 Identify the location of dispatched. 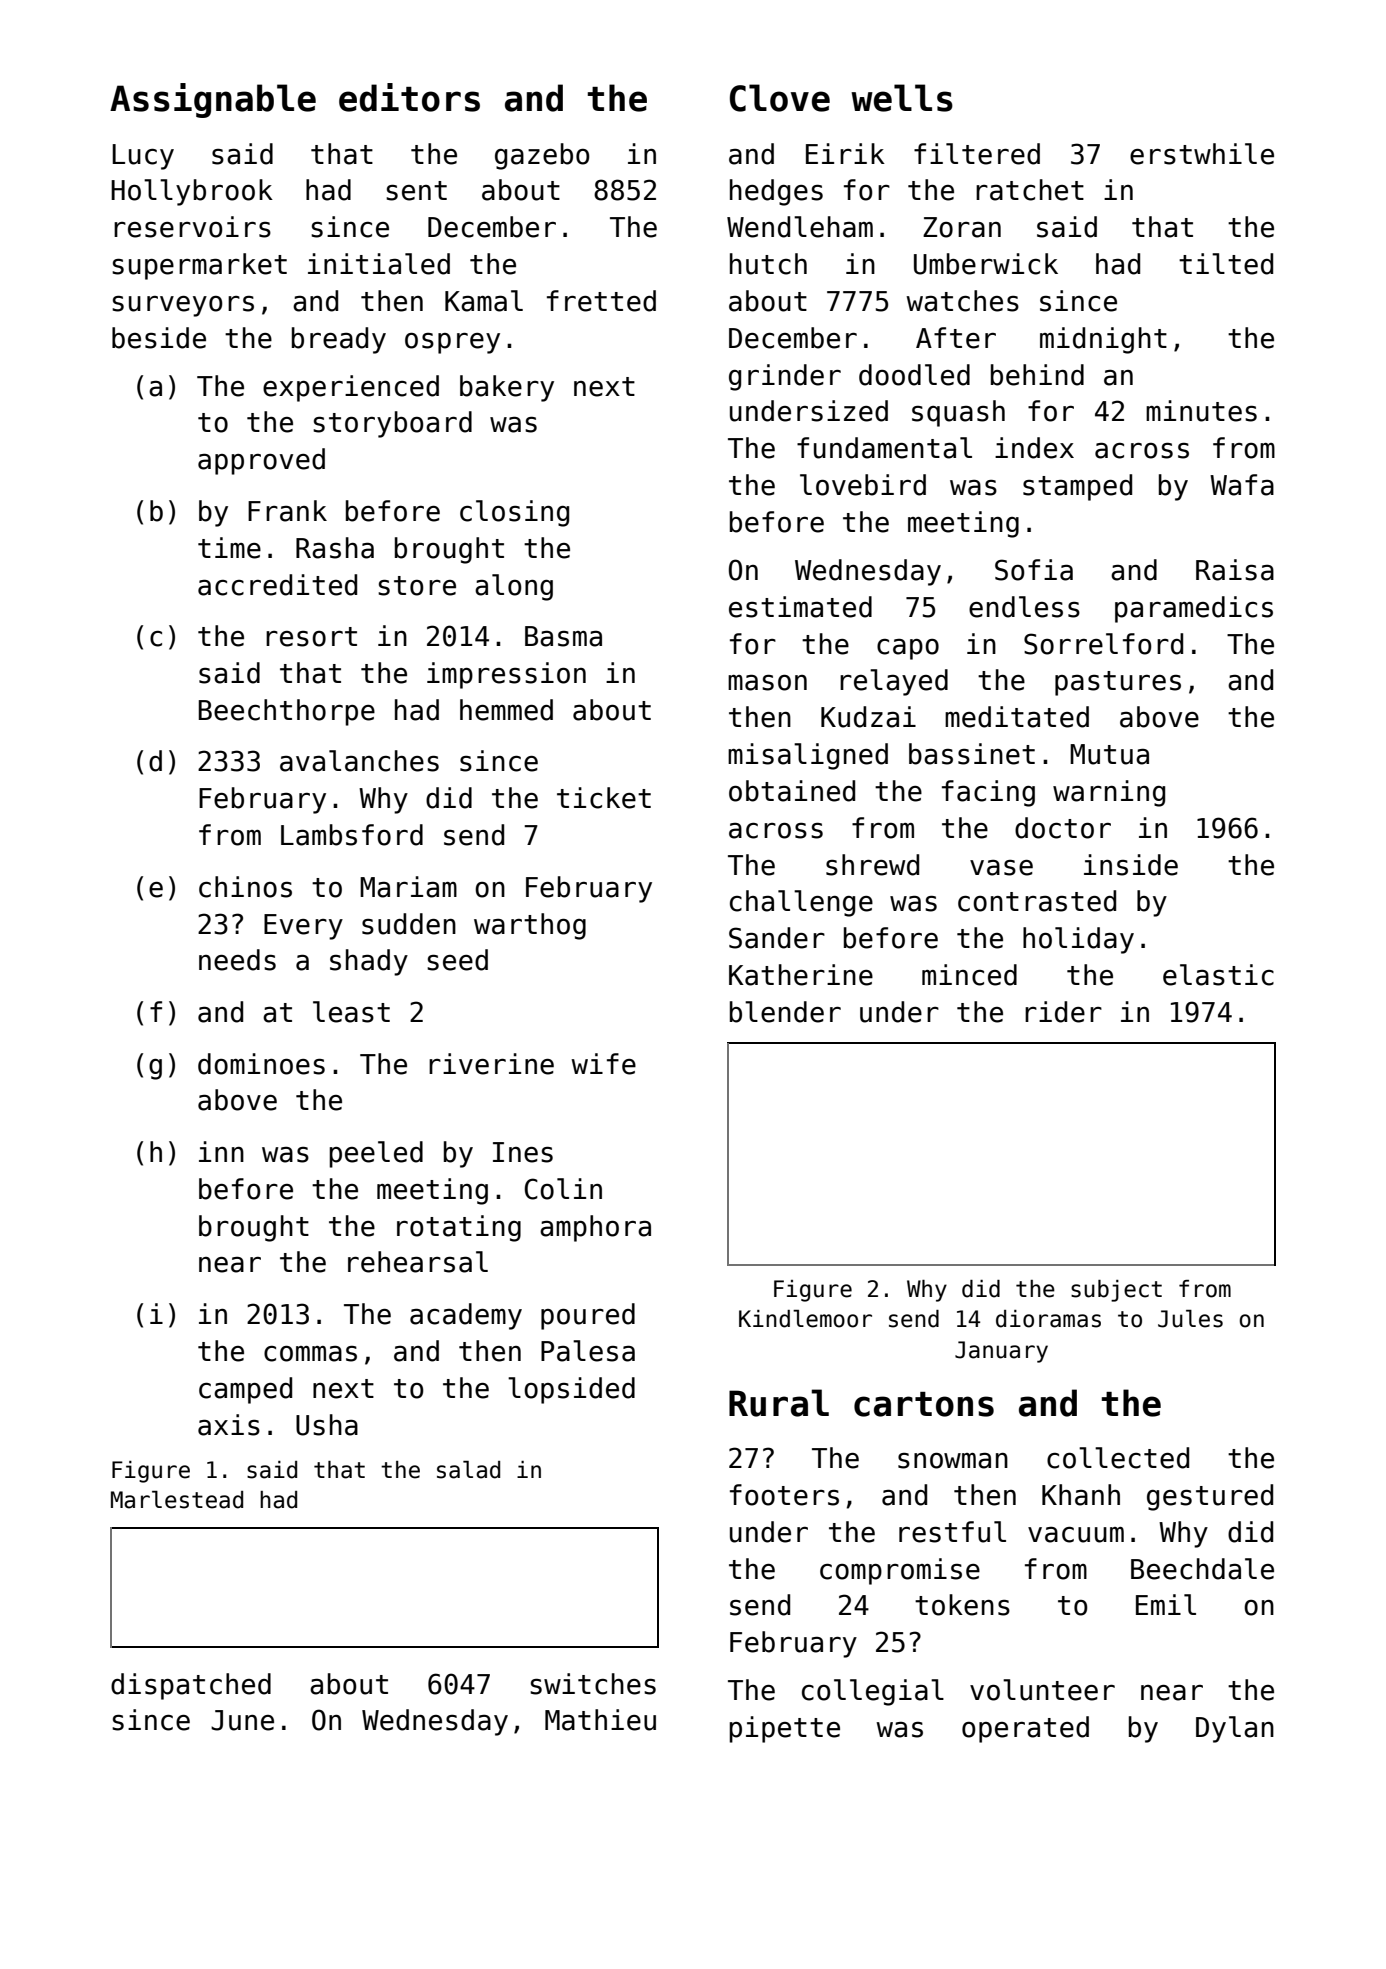
(191, 1686).
